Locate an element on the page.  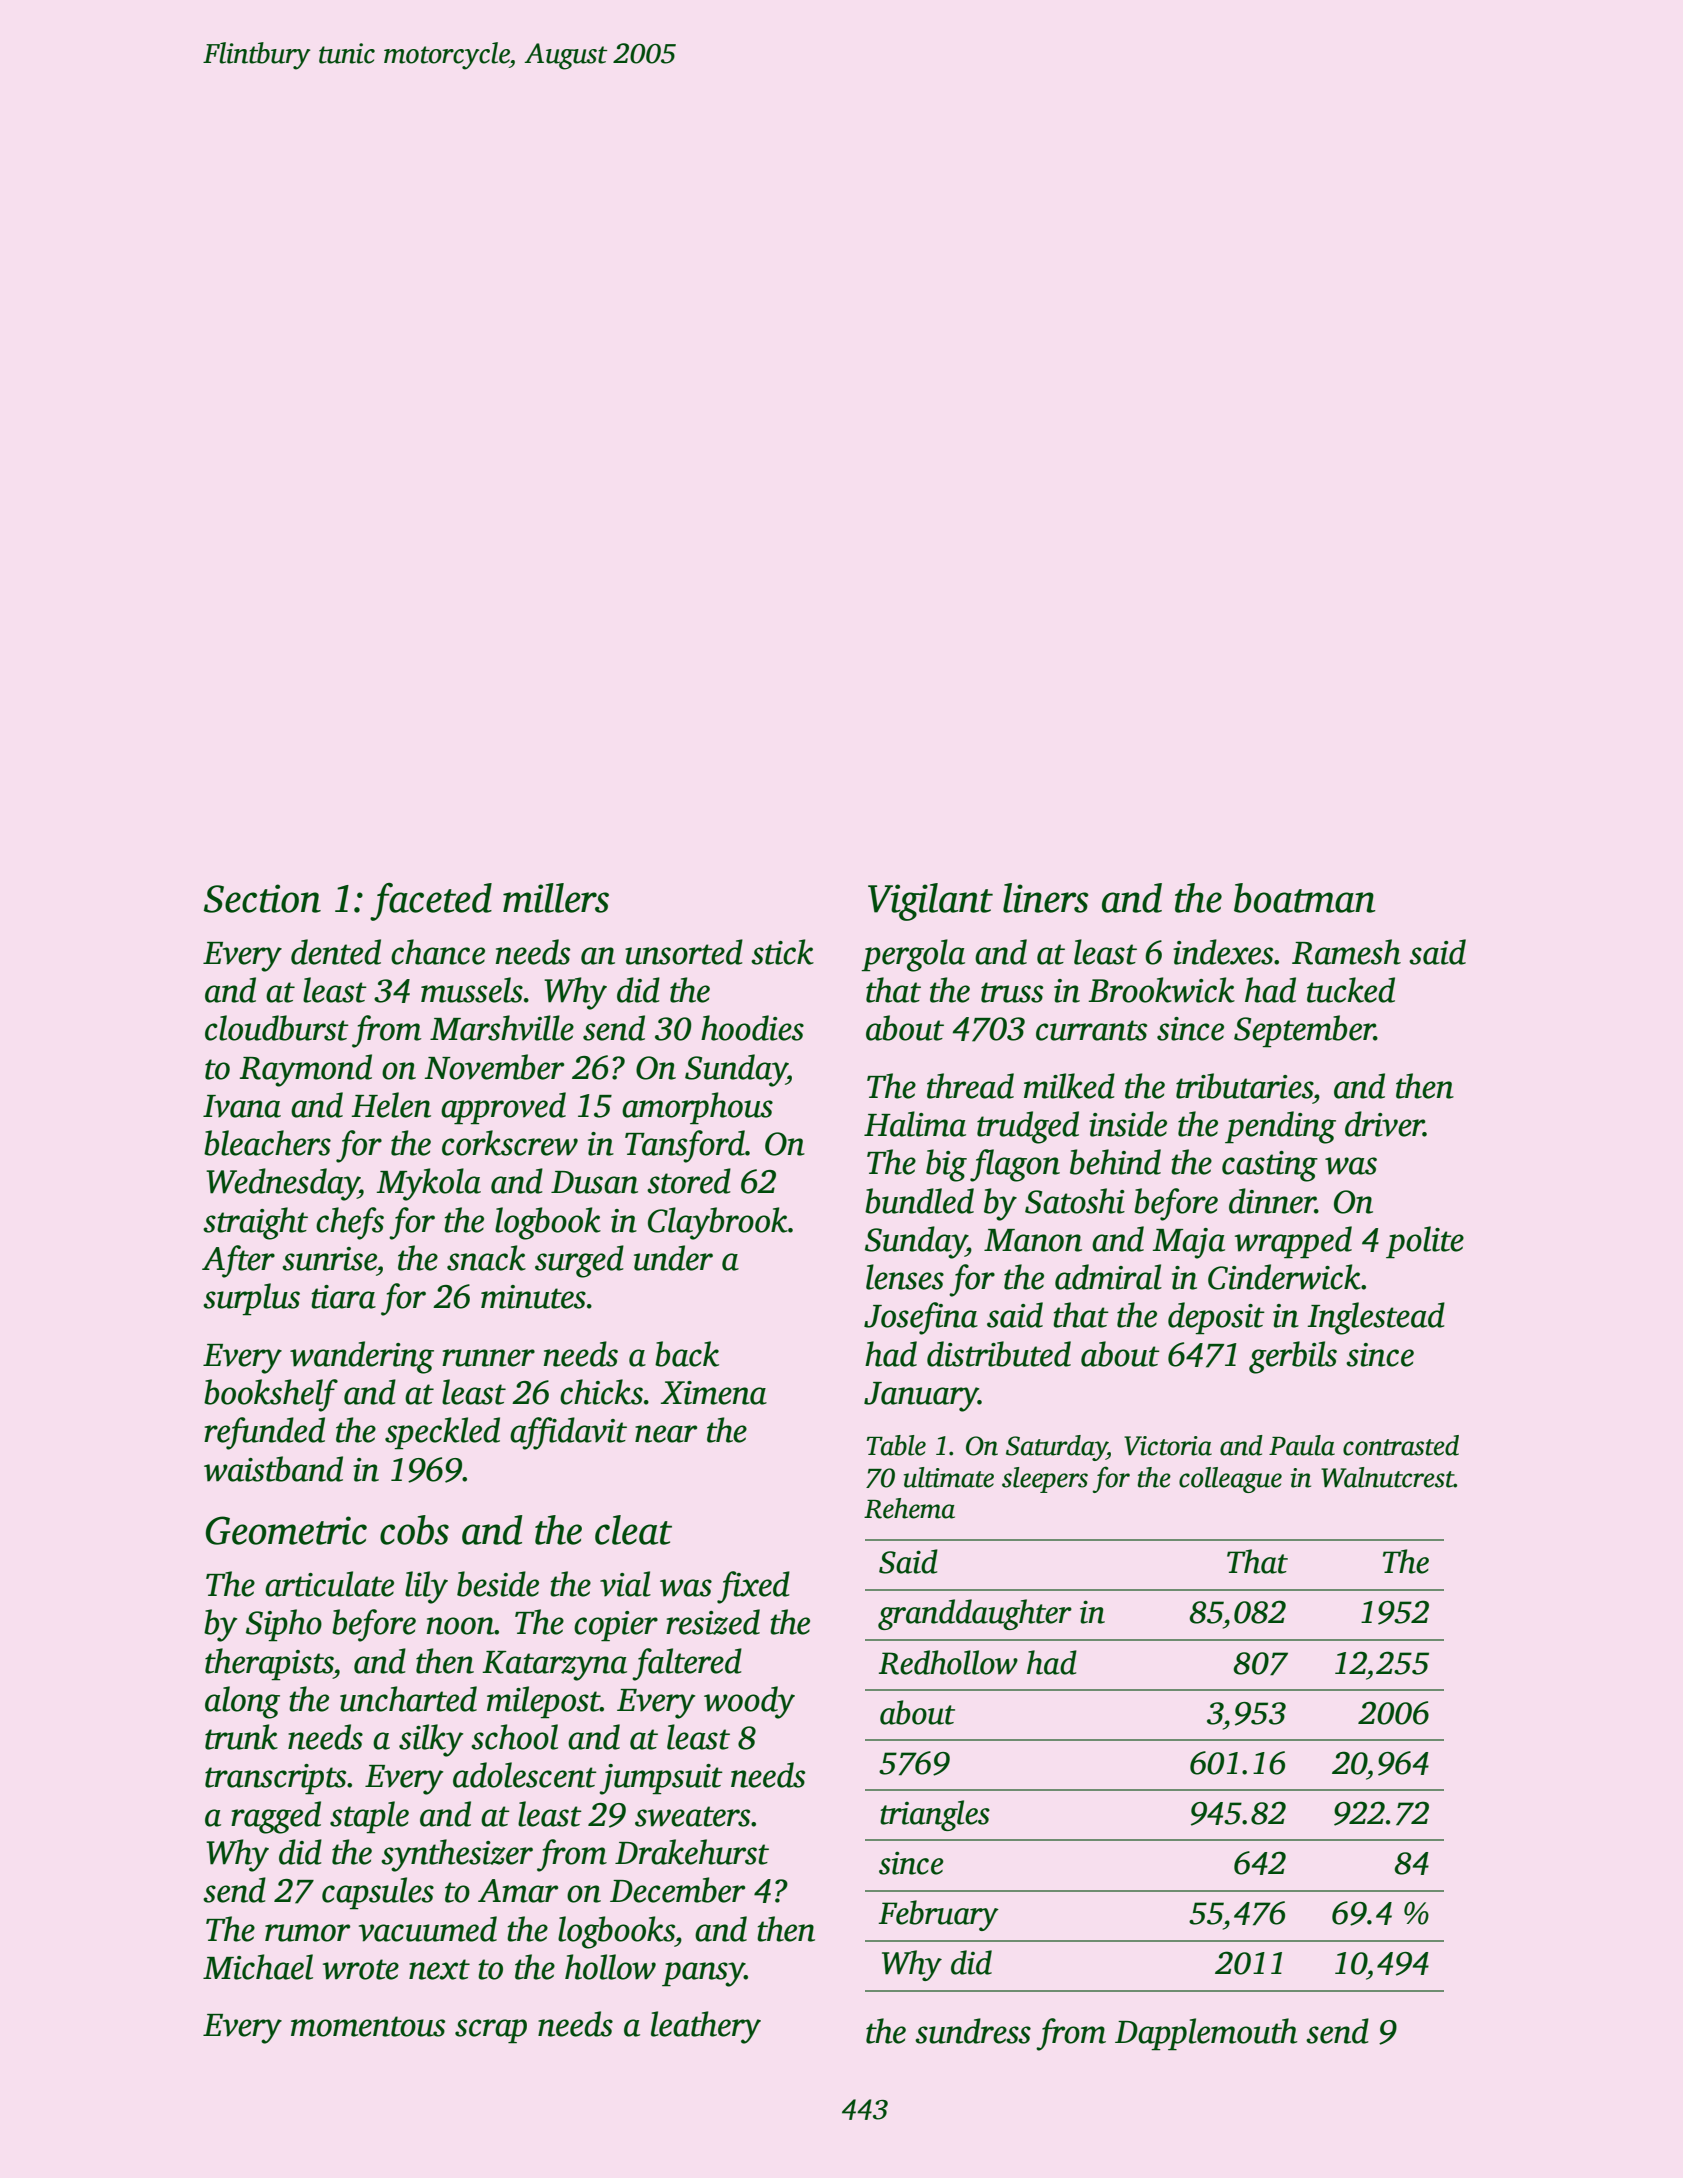
noon is located at coordinates (460, 1626).
